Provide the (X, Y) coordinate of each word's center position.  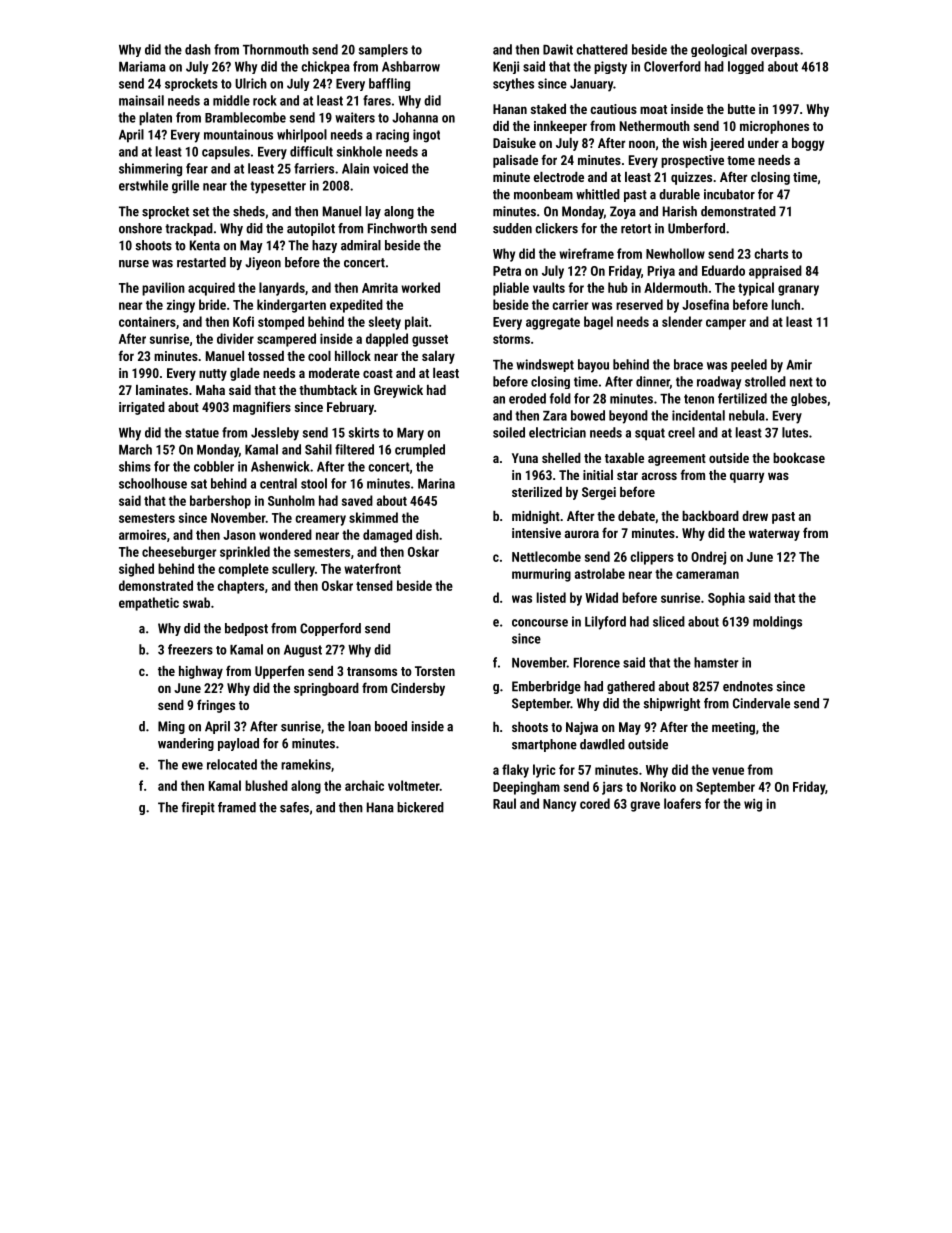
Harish (680, 211)
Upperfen (279, 672)
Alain (355, 168)
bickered (420, 807)
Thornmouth (276, 49)
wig (753, 805)
